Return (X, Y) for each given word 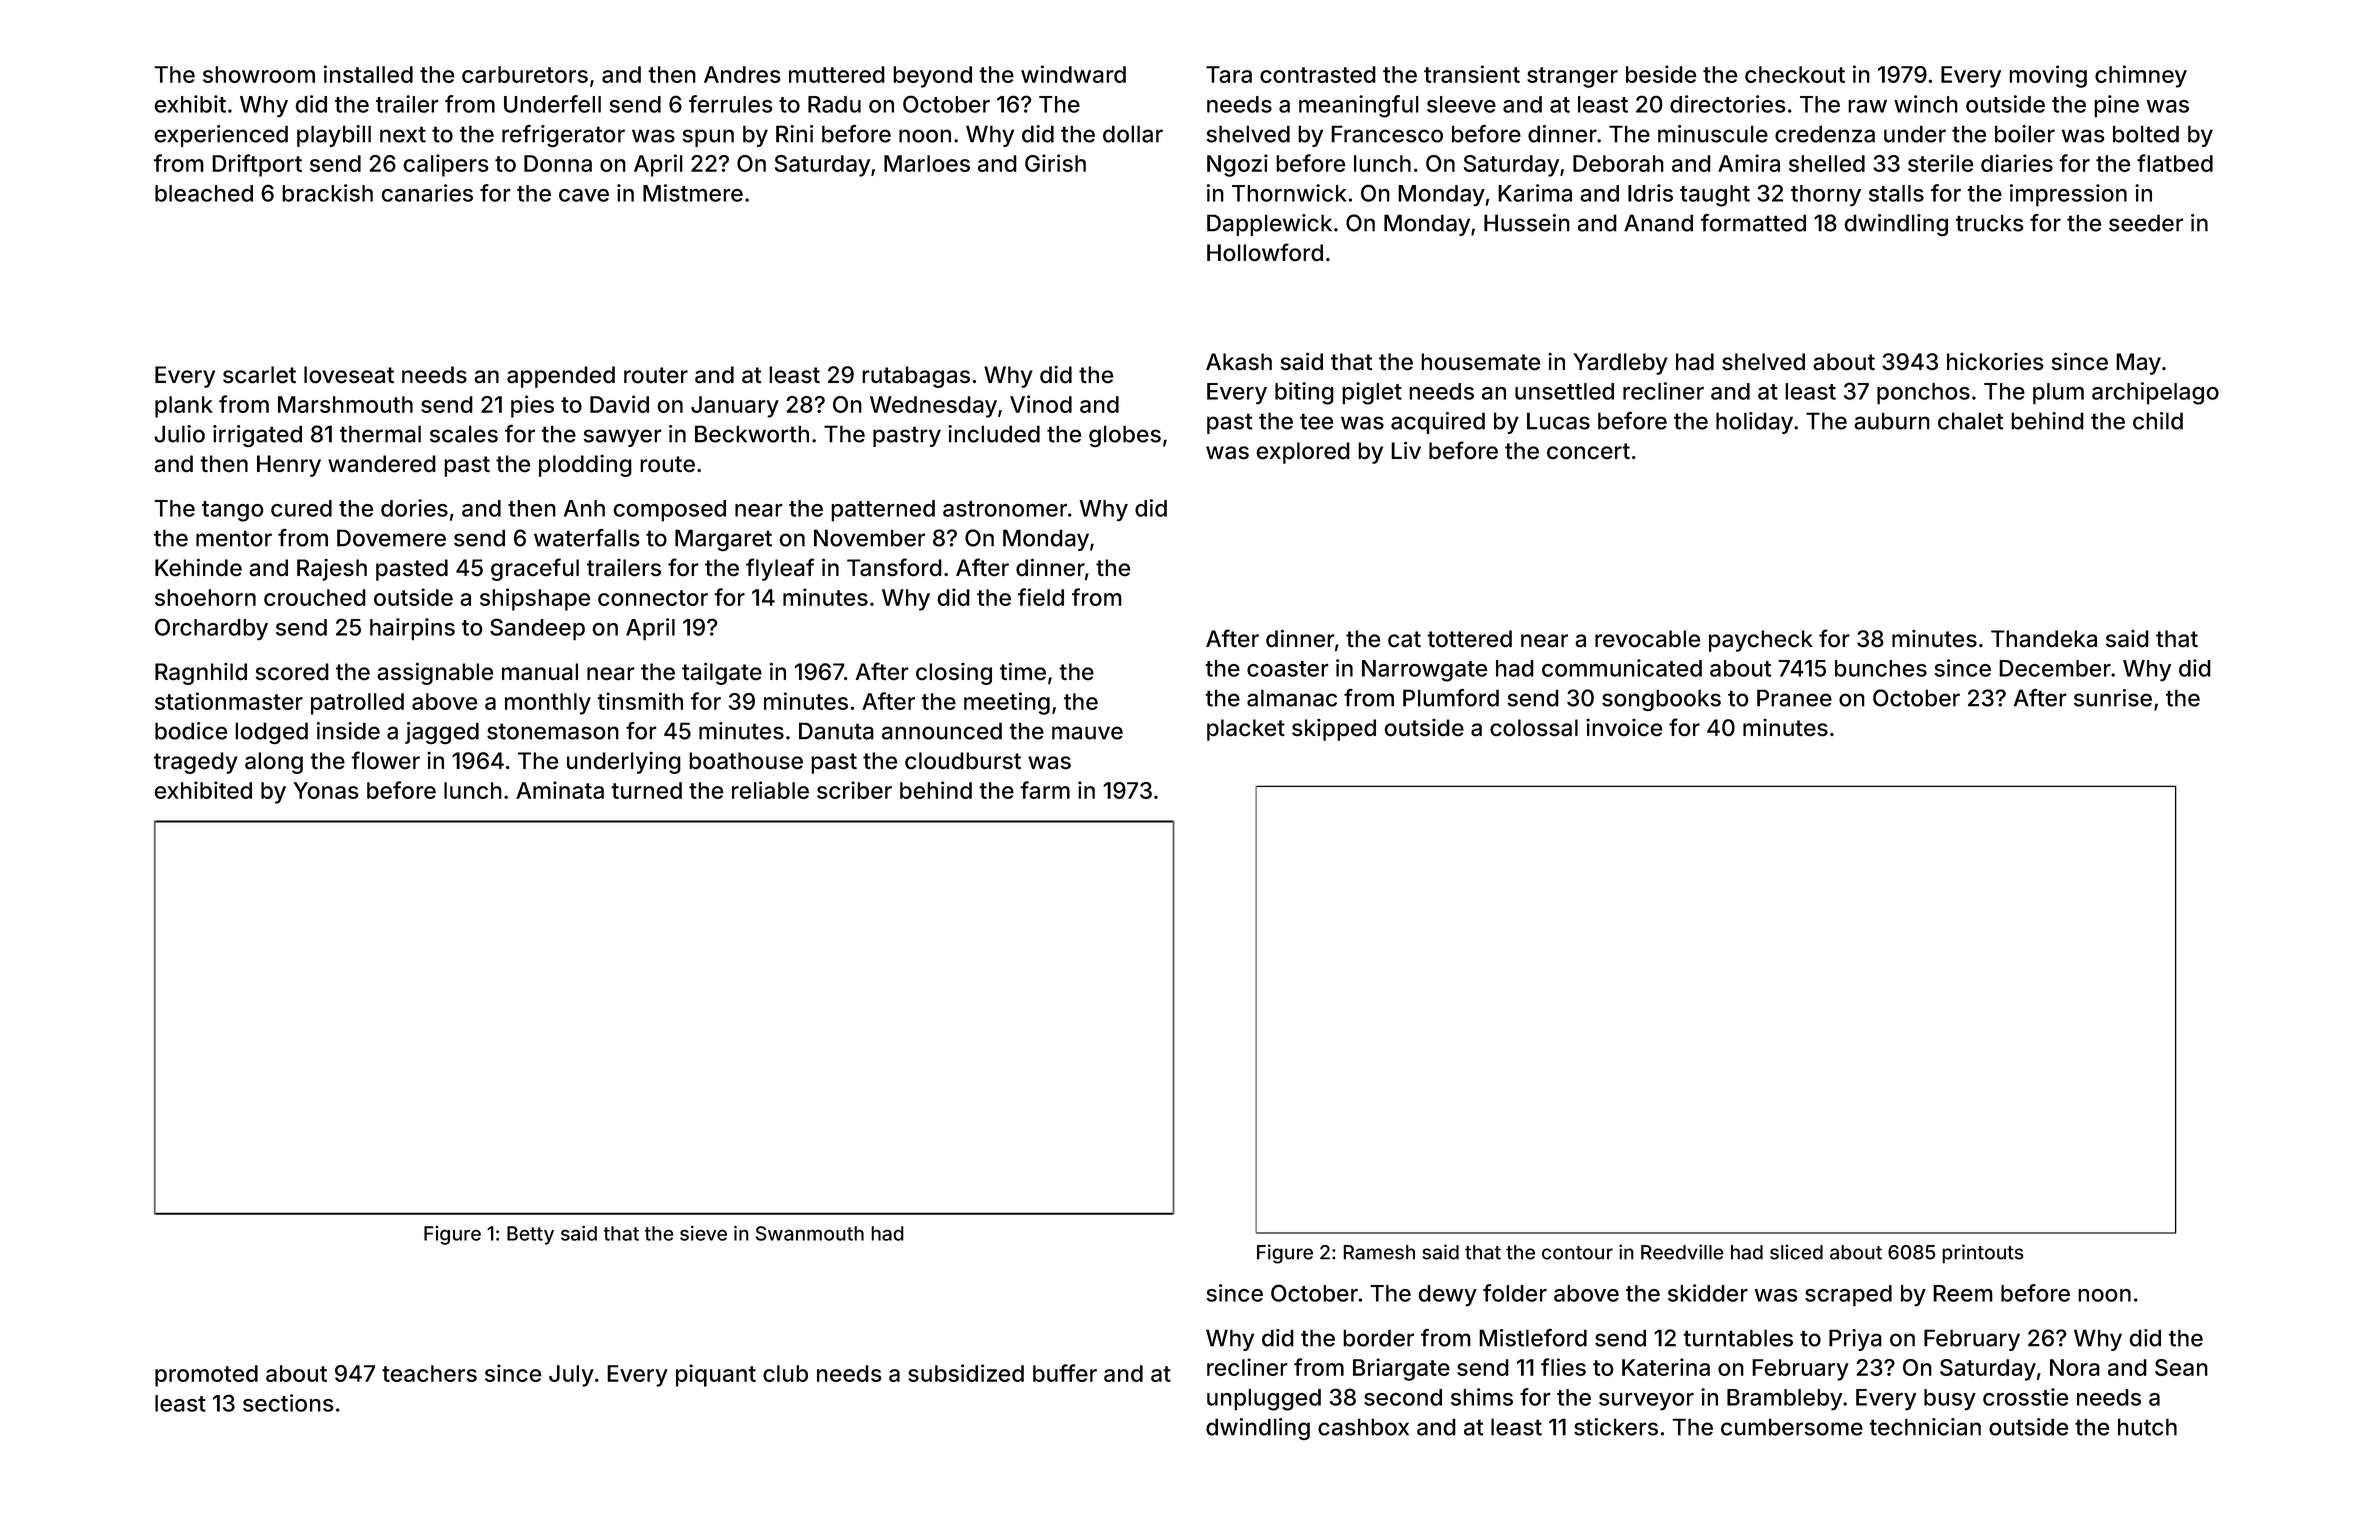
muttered (837, 74)
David (619, 404)
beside (1661, 74)
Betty (530, 1235)
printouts (1983, 1254)
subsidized (966, 1373)
